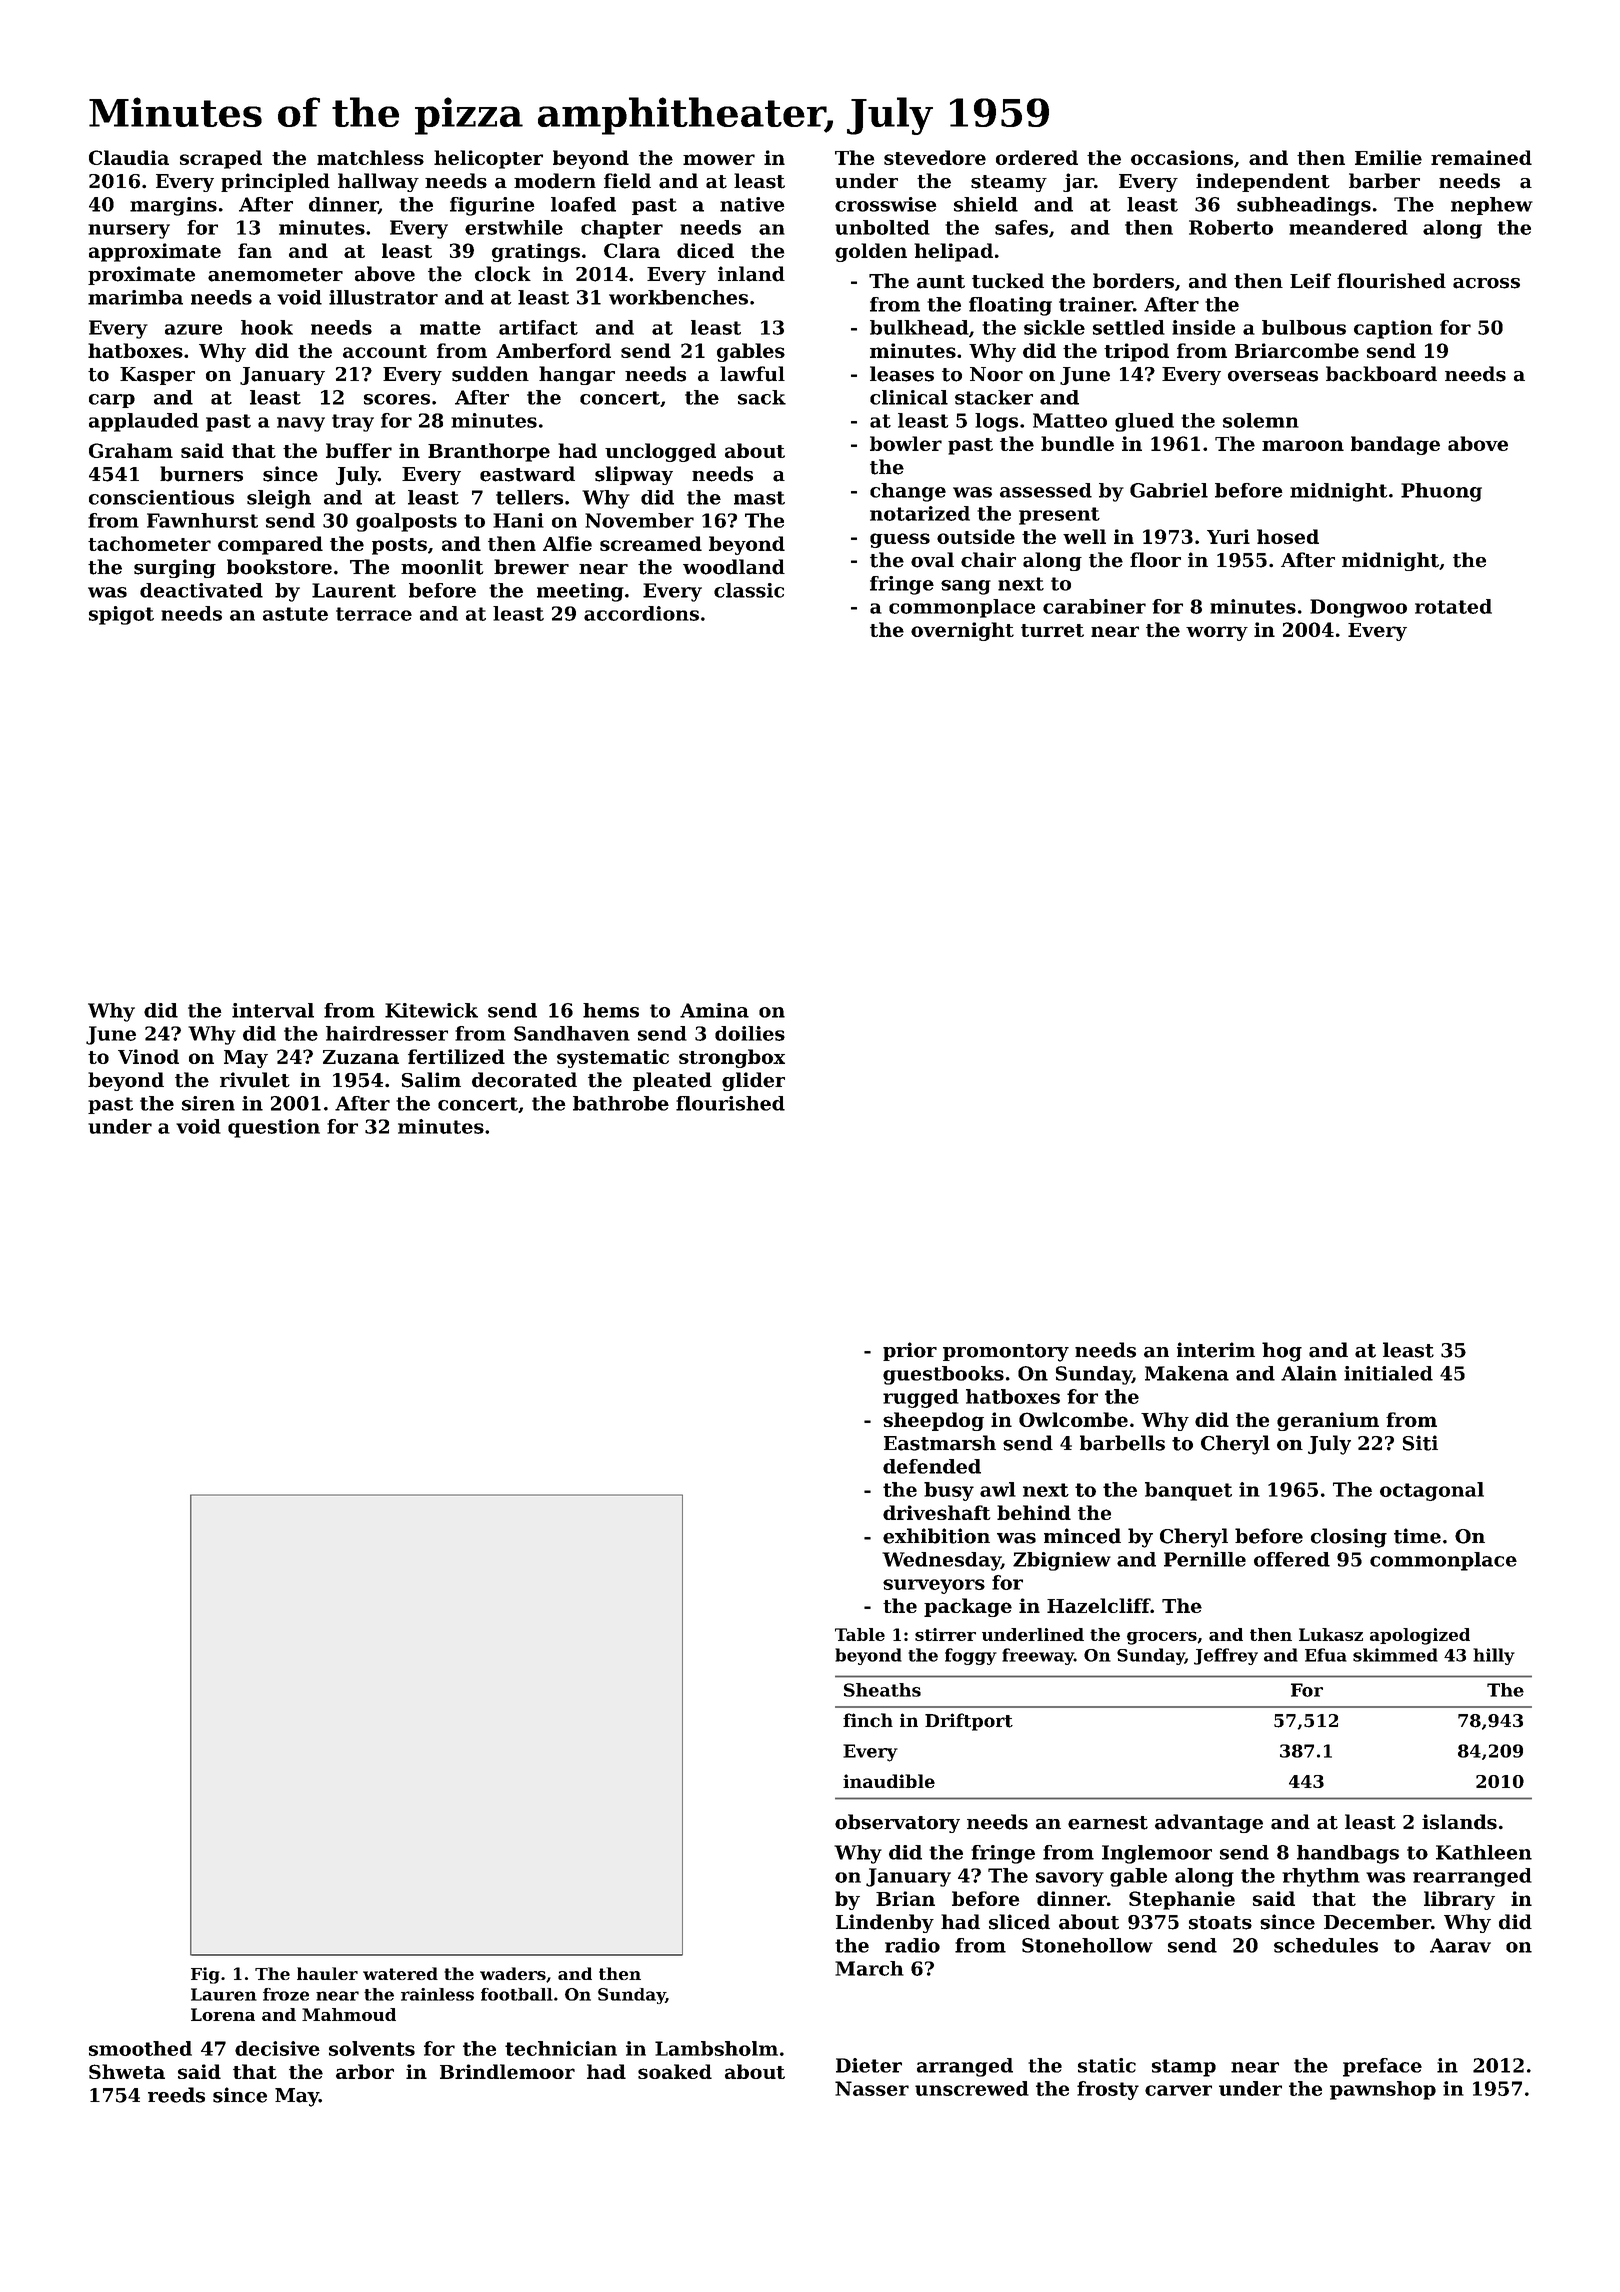  Describe the element at coordinates (1019, 1922) in the screenshot. I see `sliced` at that location.
